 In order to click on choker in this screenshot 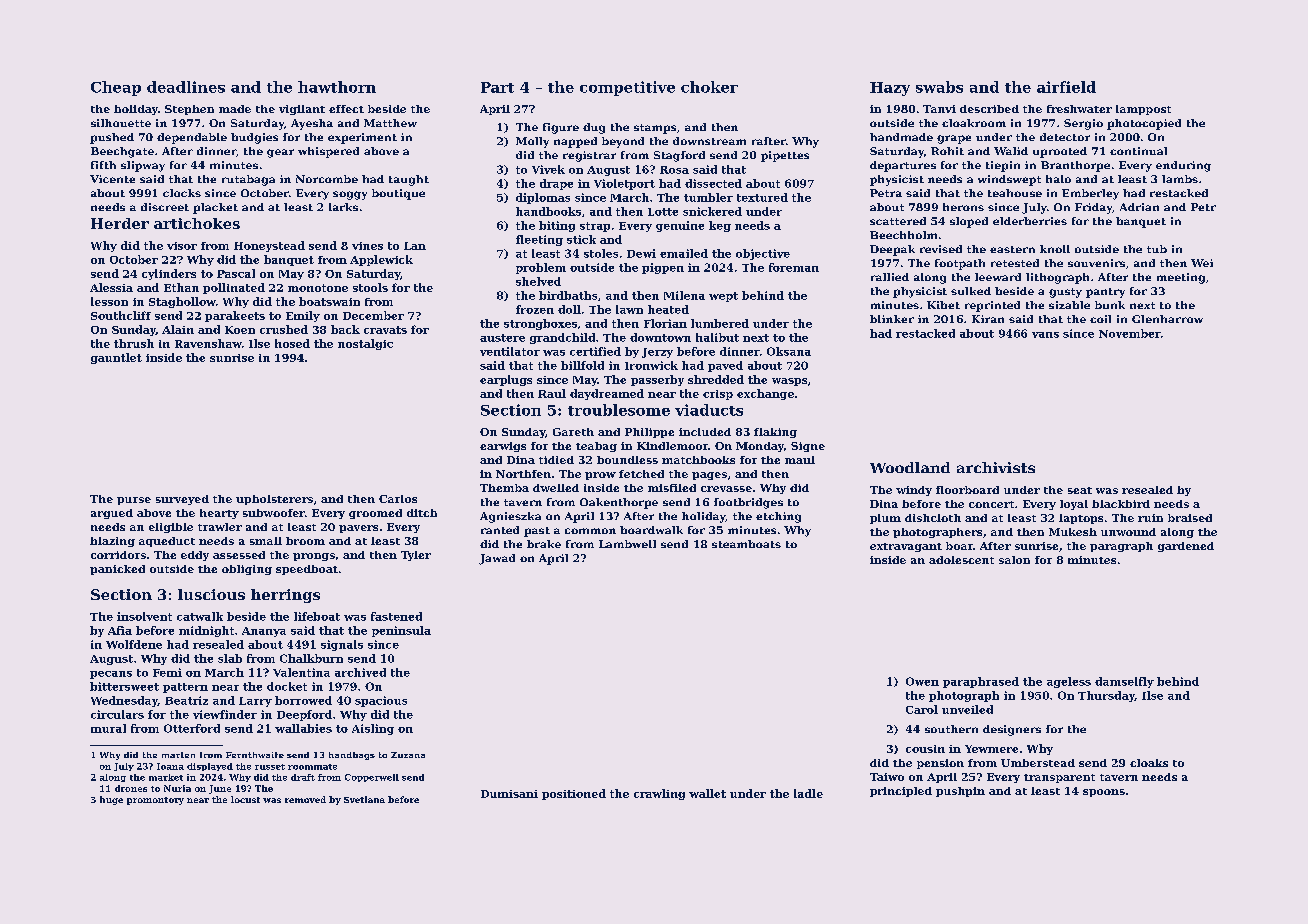, I will do `click(709, 87)`.
